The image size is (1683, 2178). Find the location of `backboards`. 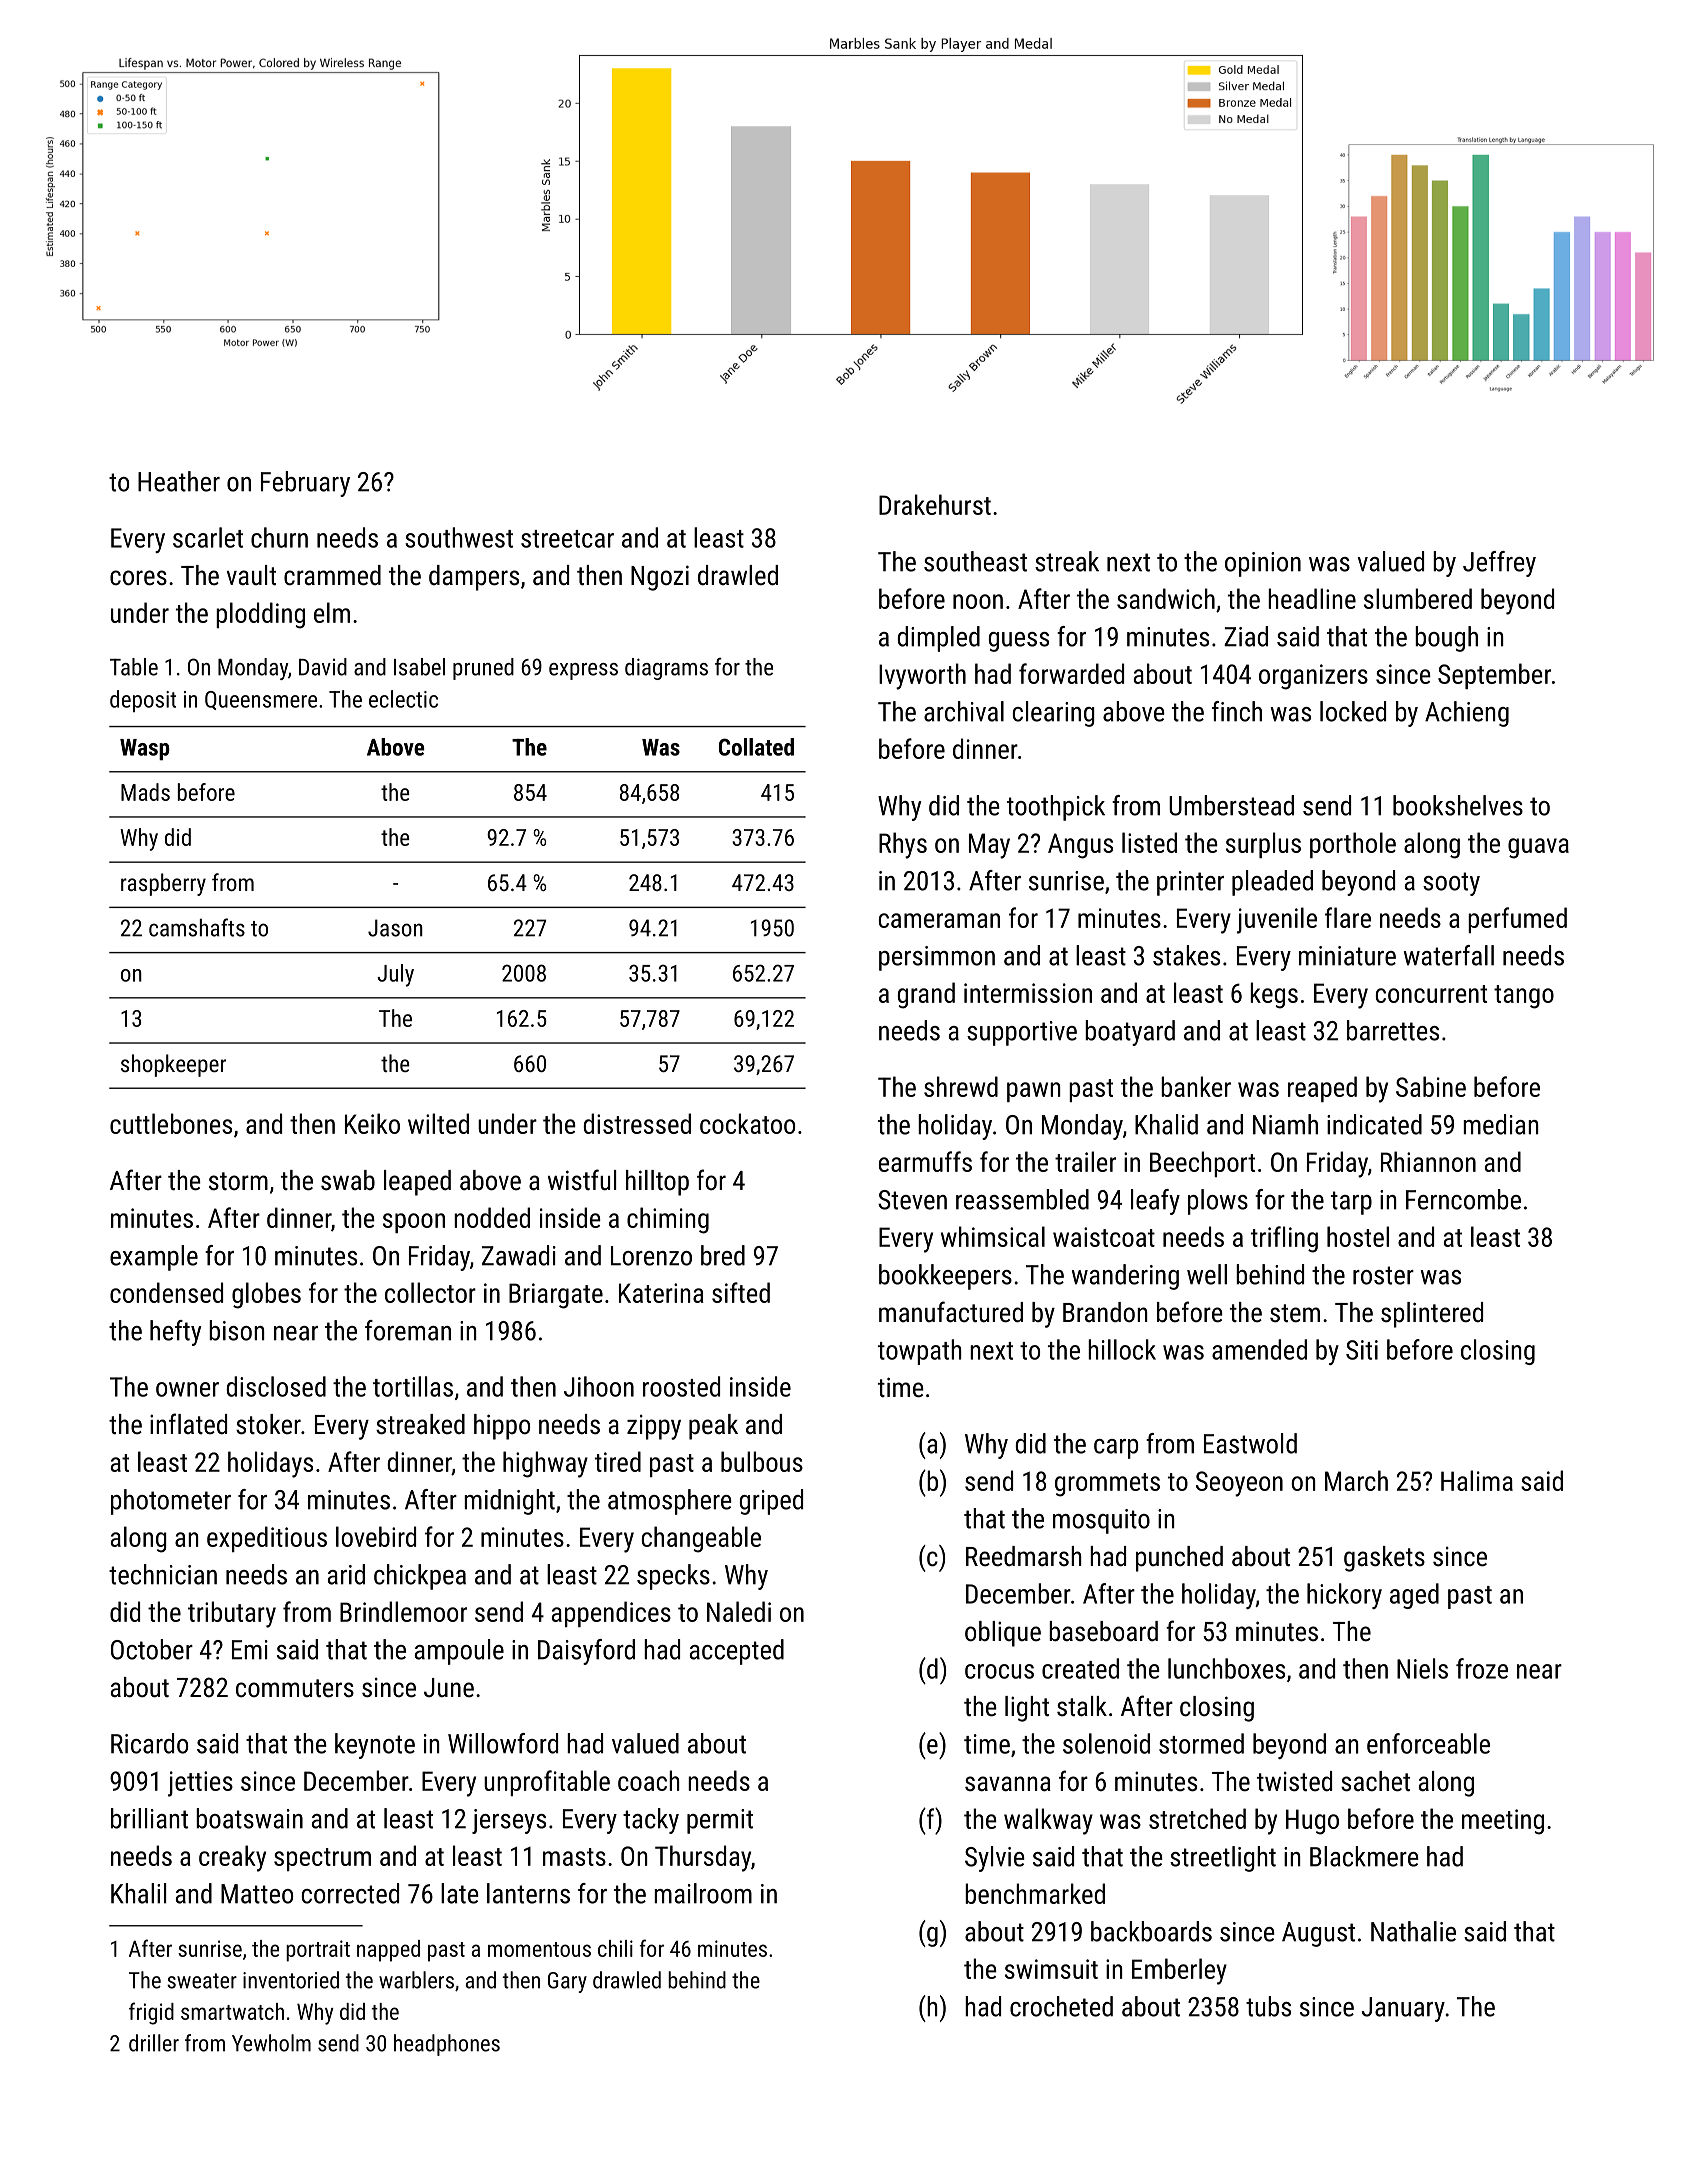

backboards is located at coordinates (1151, 1931).
